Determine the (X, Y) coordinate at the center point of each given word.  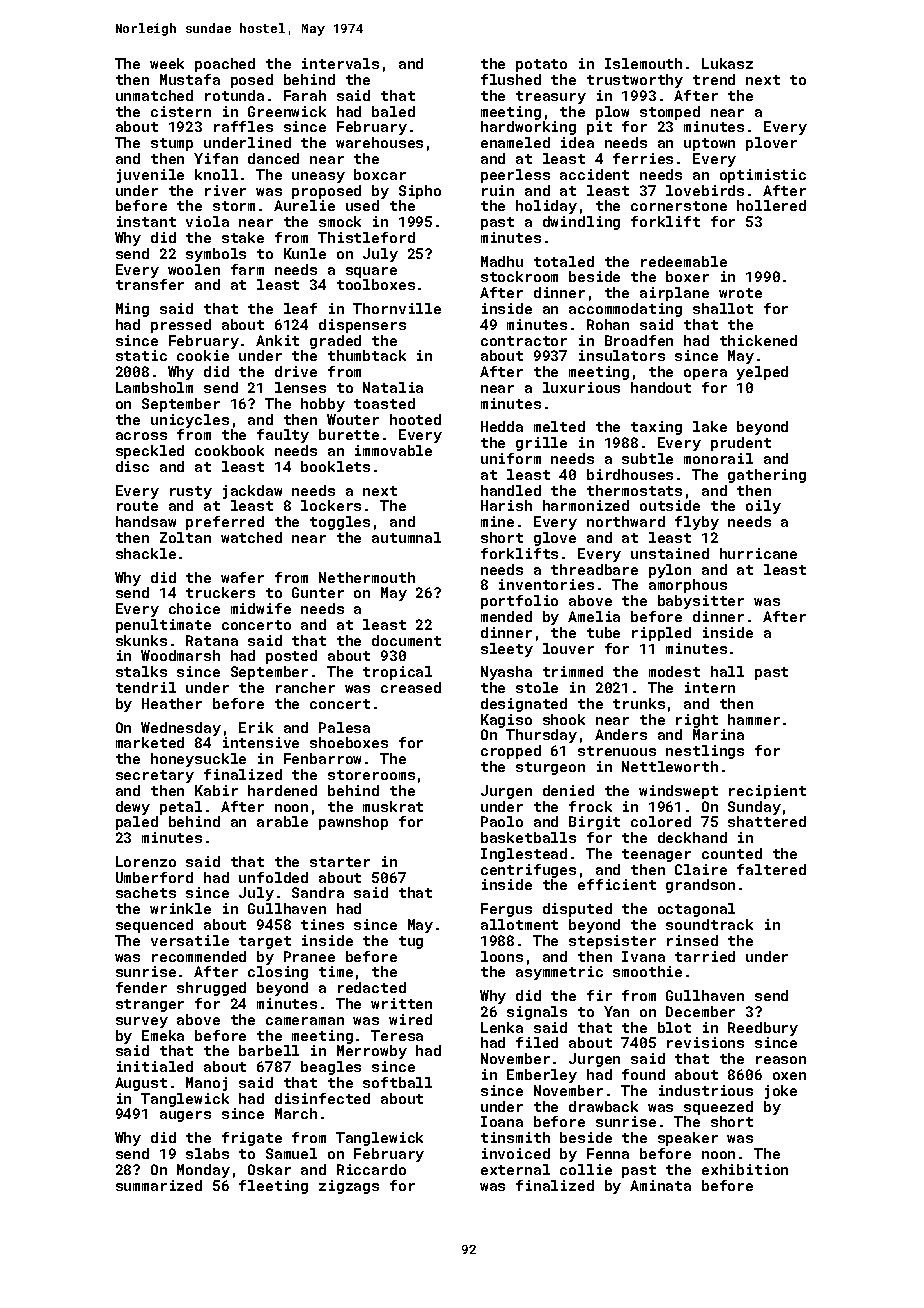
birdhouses (630, 474)
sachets (146, 892)
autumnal (406, 537)
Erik (256, 727)
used (362, 205)
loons (502, 956)
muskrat (393, 806)
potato (541, 65)
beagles (331, 1068)
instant (146, 221)
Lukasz (727, 63)
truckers (220, 592)
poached (225, 65)
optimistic (763, 176)
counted (732, 853)
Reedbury (763, 1029)
